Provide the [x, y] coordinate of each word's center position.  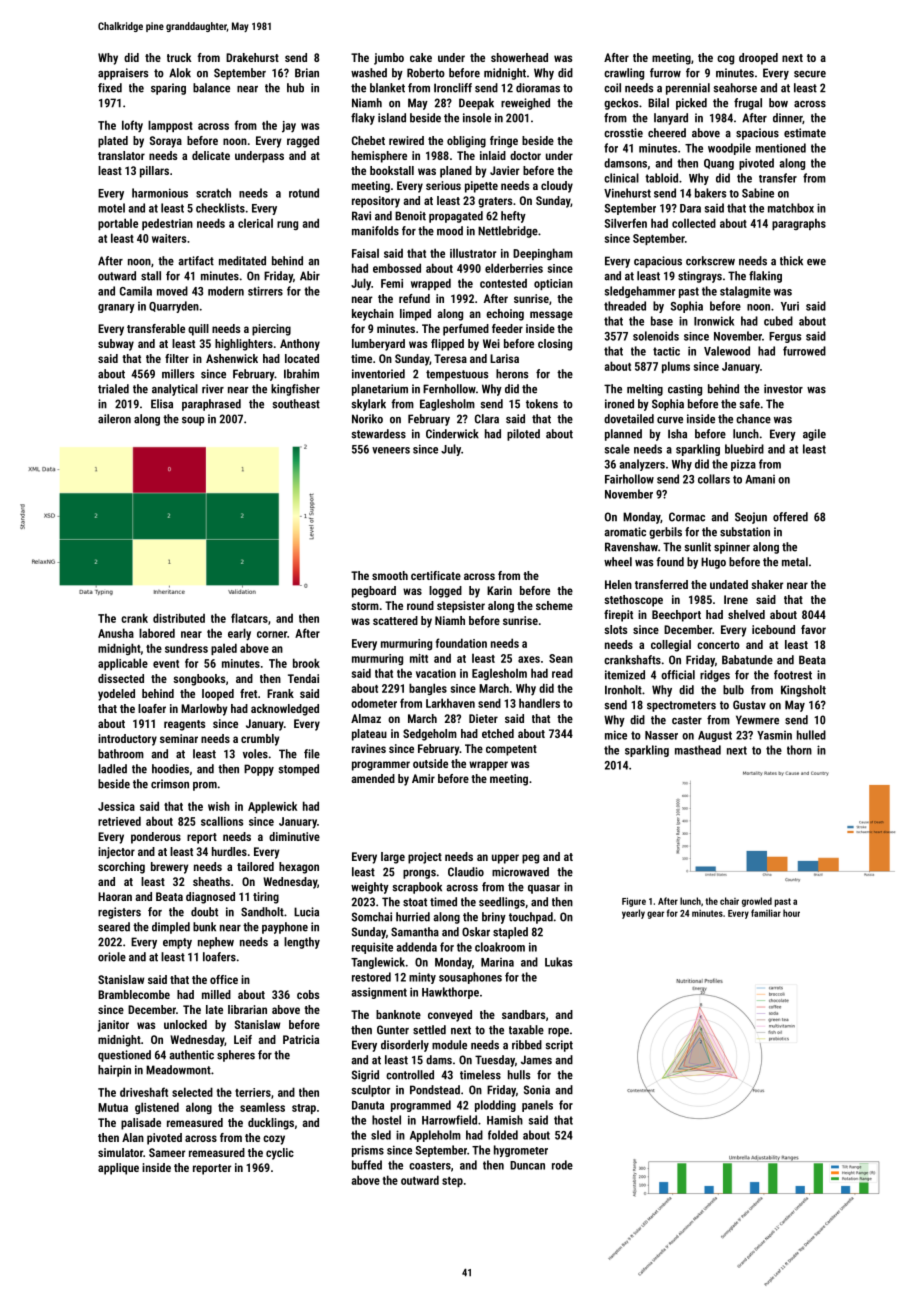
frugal [748, 104]
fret [248, 693]
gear [655, 915]
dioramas [538, 88]
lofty [132, 126]
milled [216, 994]
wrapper [488, 766]
